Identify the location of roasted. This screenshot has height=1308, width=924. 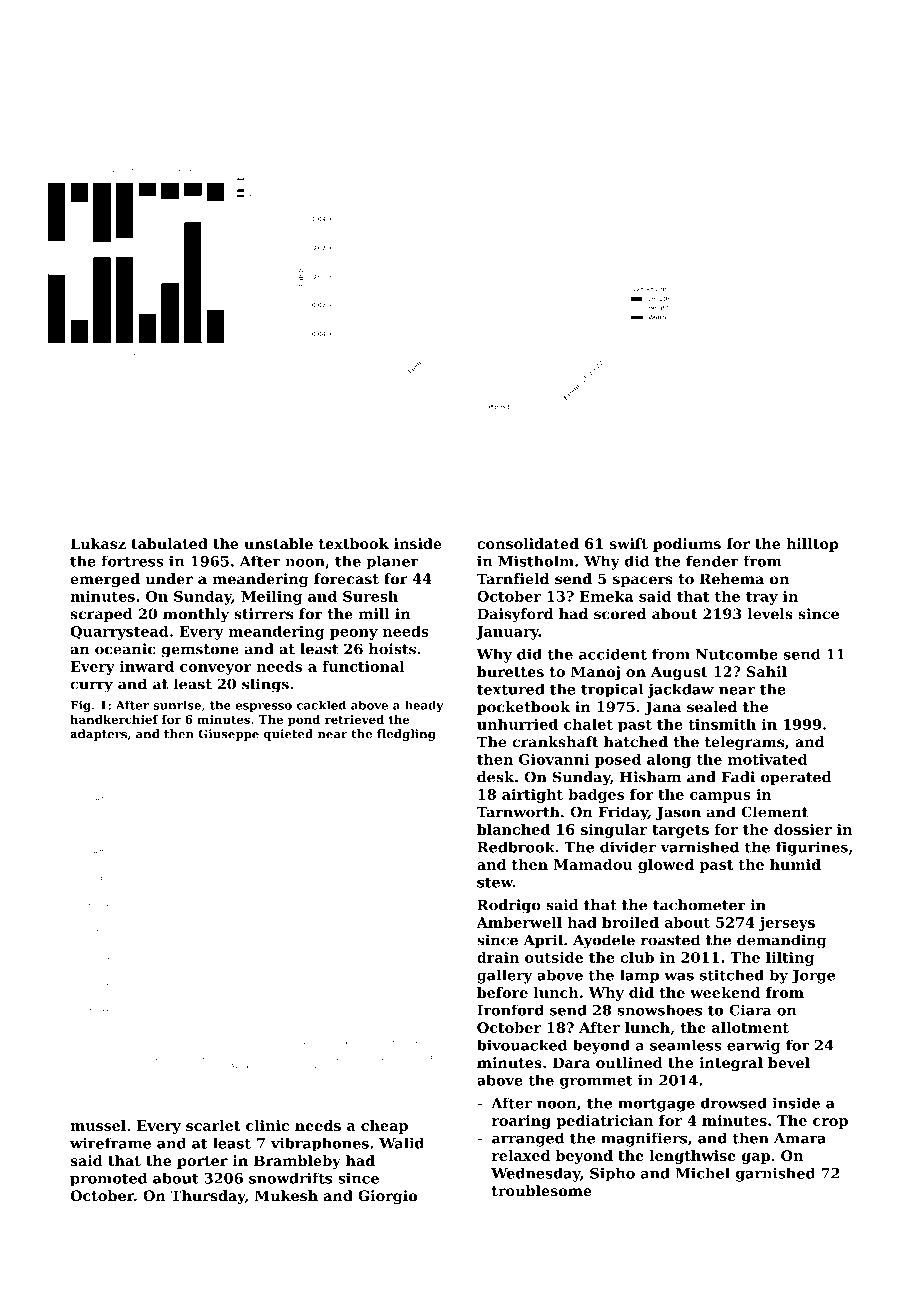
(670, 940).
